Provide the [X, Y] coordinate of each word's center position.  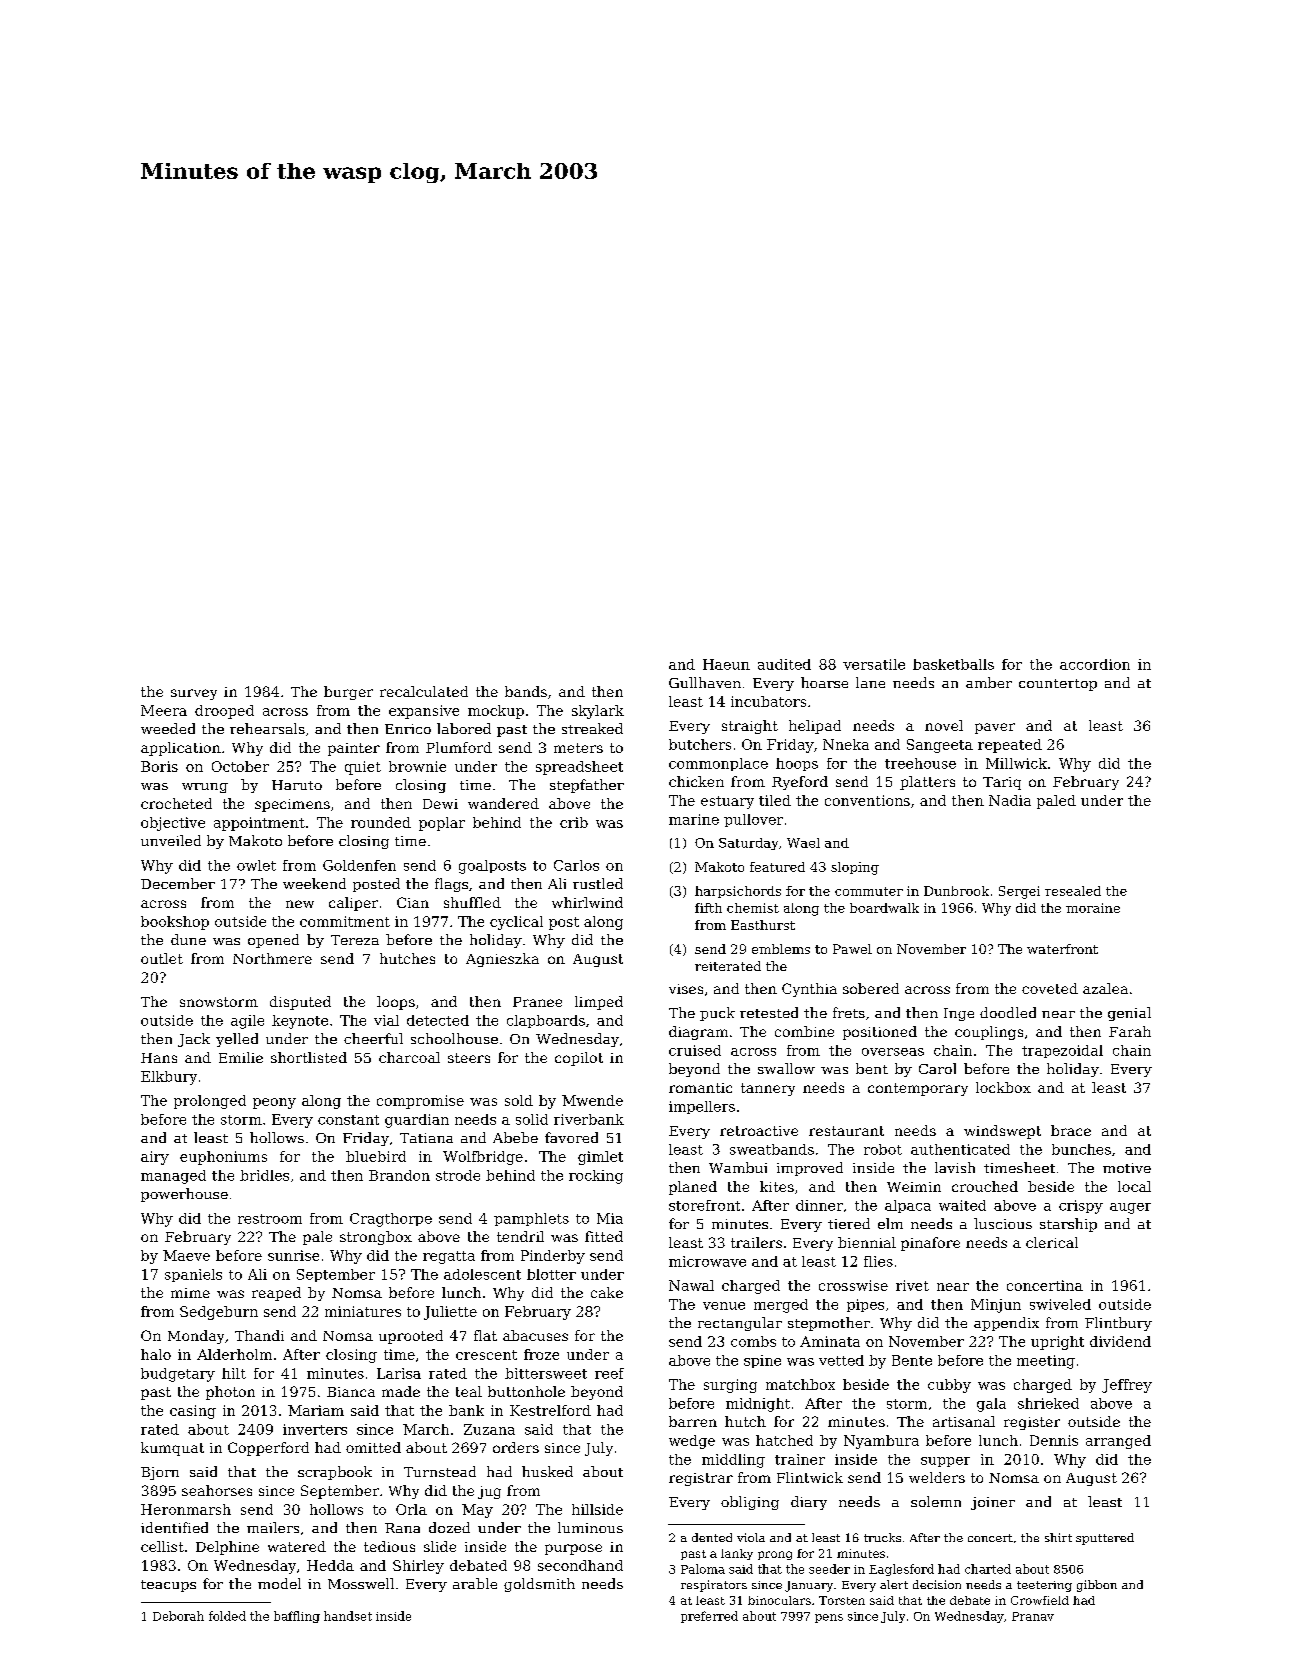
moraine [1093, 908]
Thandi [259, 1335]
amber [989, 682]
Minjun [996, 1306]
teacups [168, 1586]
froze [541, 1354]
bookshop [175, 923]
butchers [700, 744]
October [240, 766]
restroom [270, 1219]
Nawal [691, 1285]
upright [1057, 1343]
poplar [442, 824]
